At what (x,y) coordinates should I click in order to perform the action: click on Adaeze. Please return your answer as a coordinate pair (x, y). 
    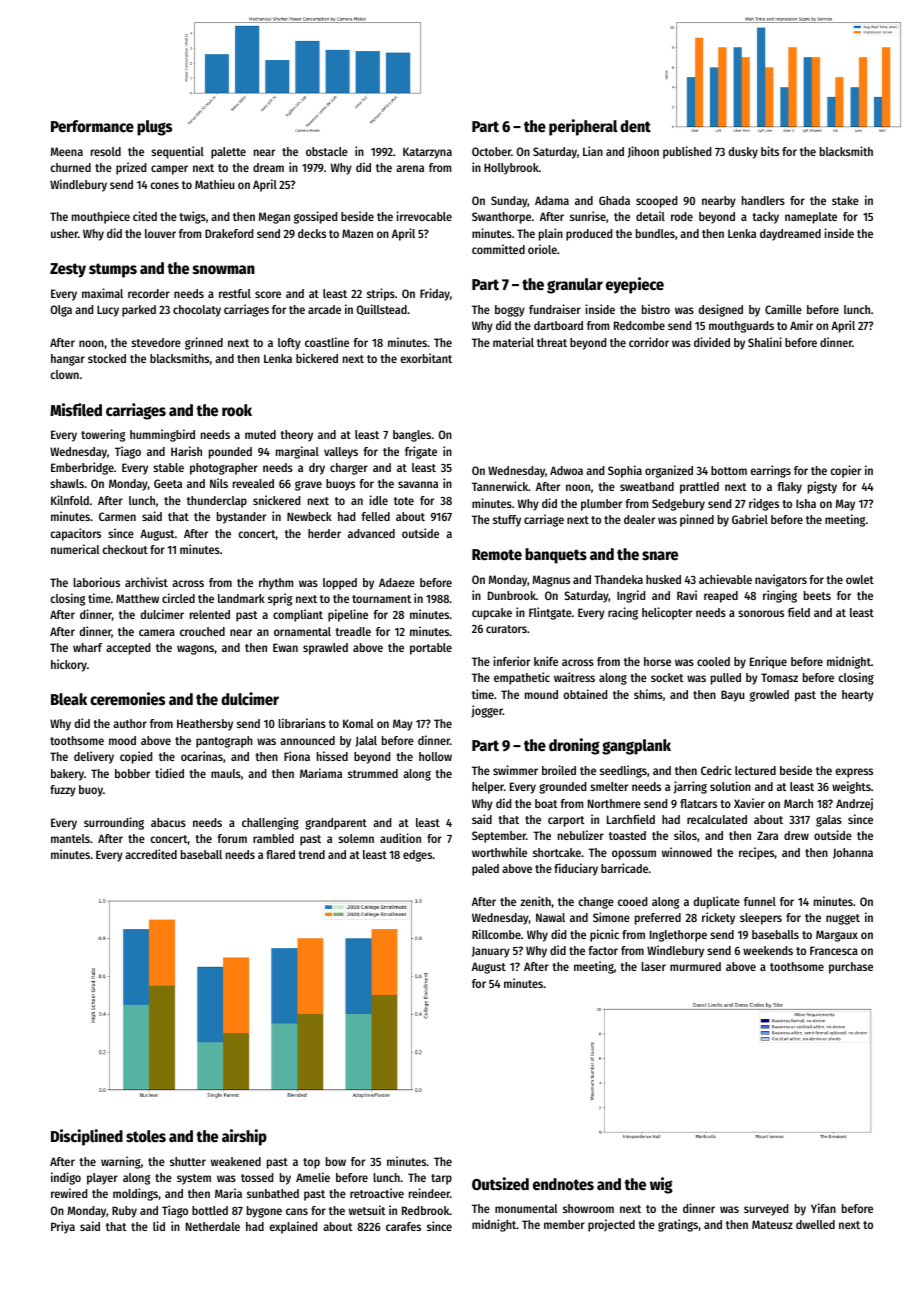
    Looking at the image, I should click on (397, 582).
